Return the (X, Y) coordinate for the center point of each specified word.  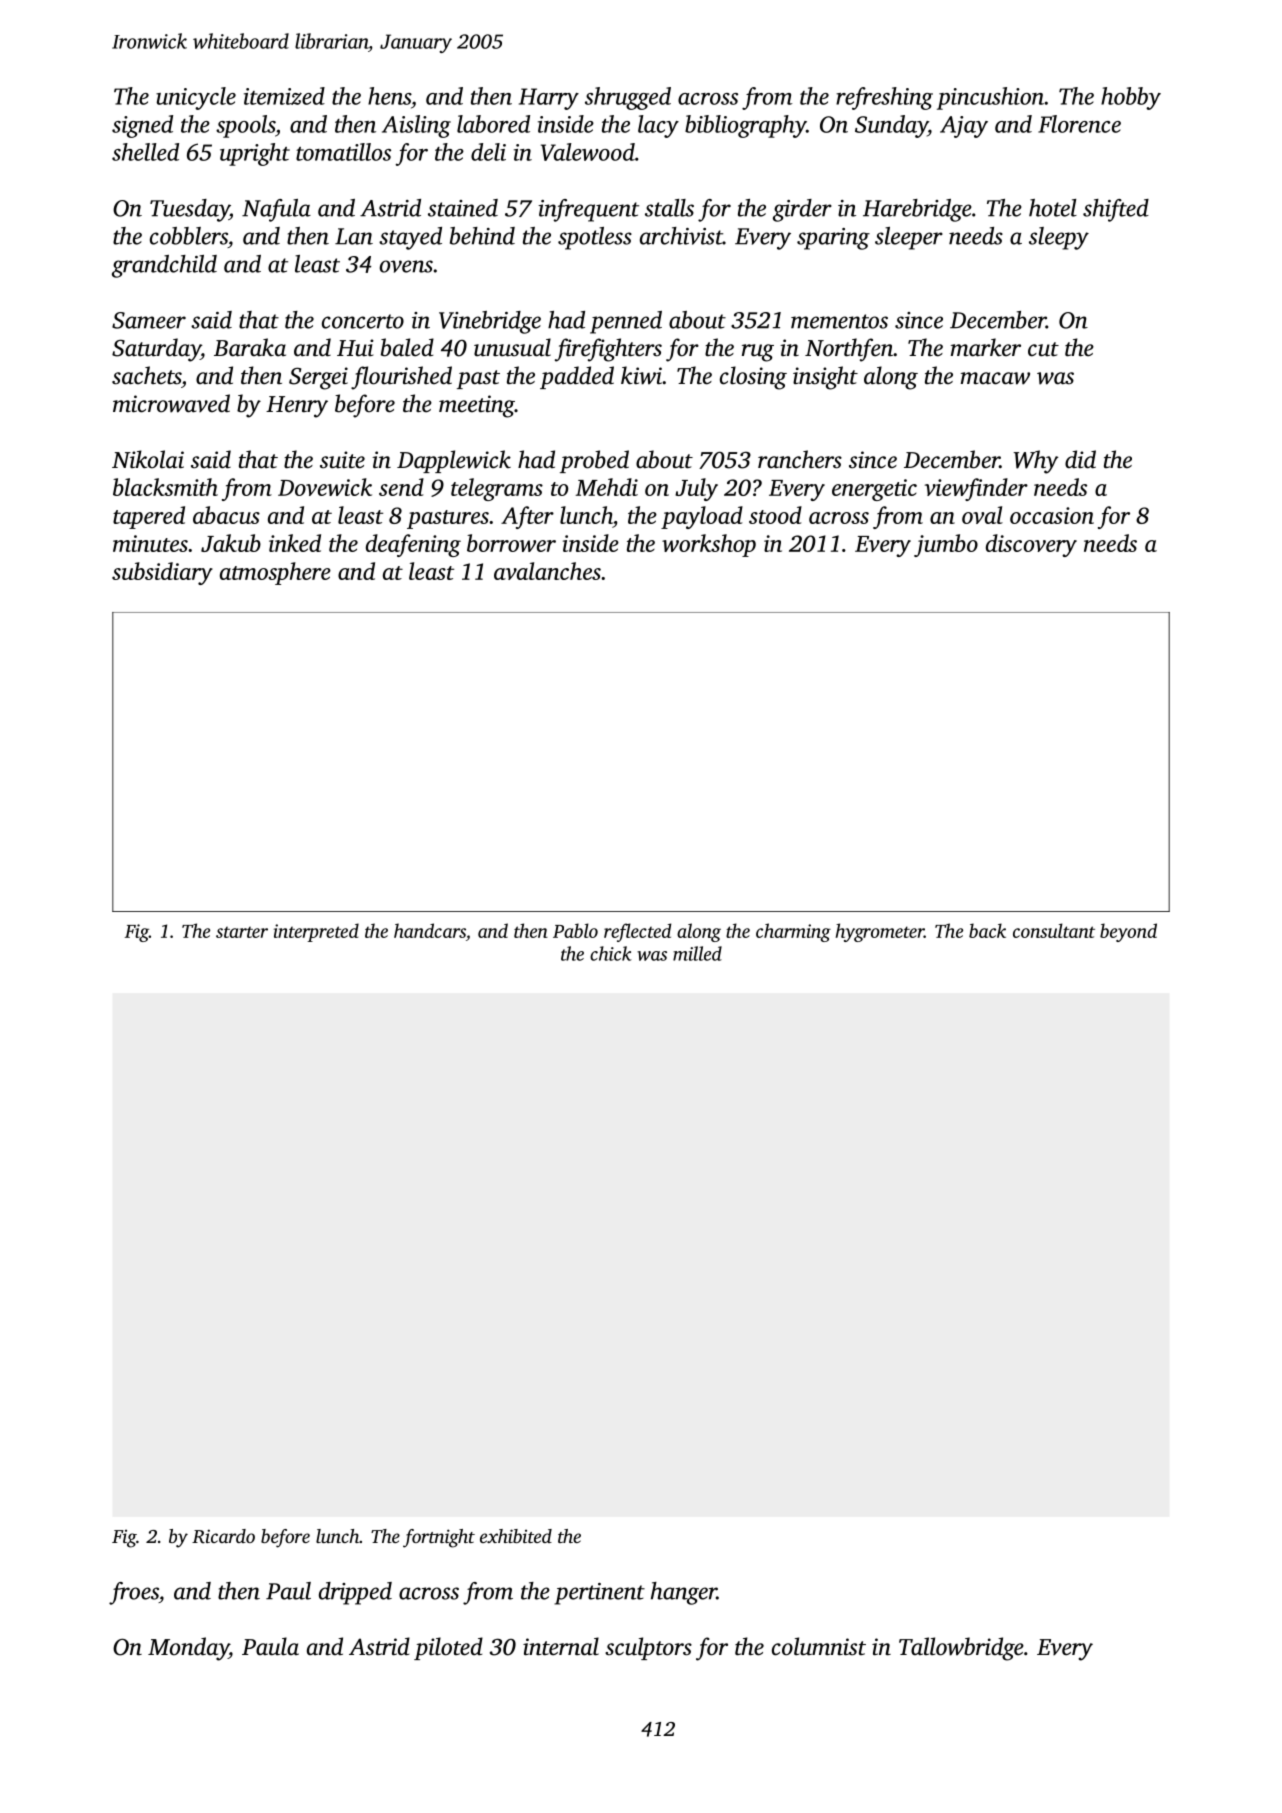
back (987, 930)
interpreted (316, 932)
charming (793, 932)
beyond (1128, 932)
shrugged (628, 98)
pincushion (990, 98)
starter (242, 932)
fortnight (439, 1538)
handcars (430, 930)
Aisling (416, 126)
